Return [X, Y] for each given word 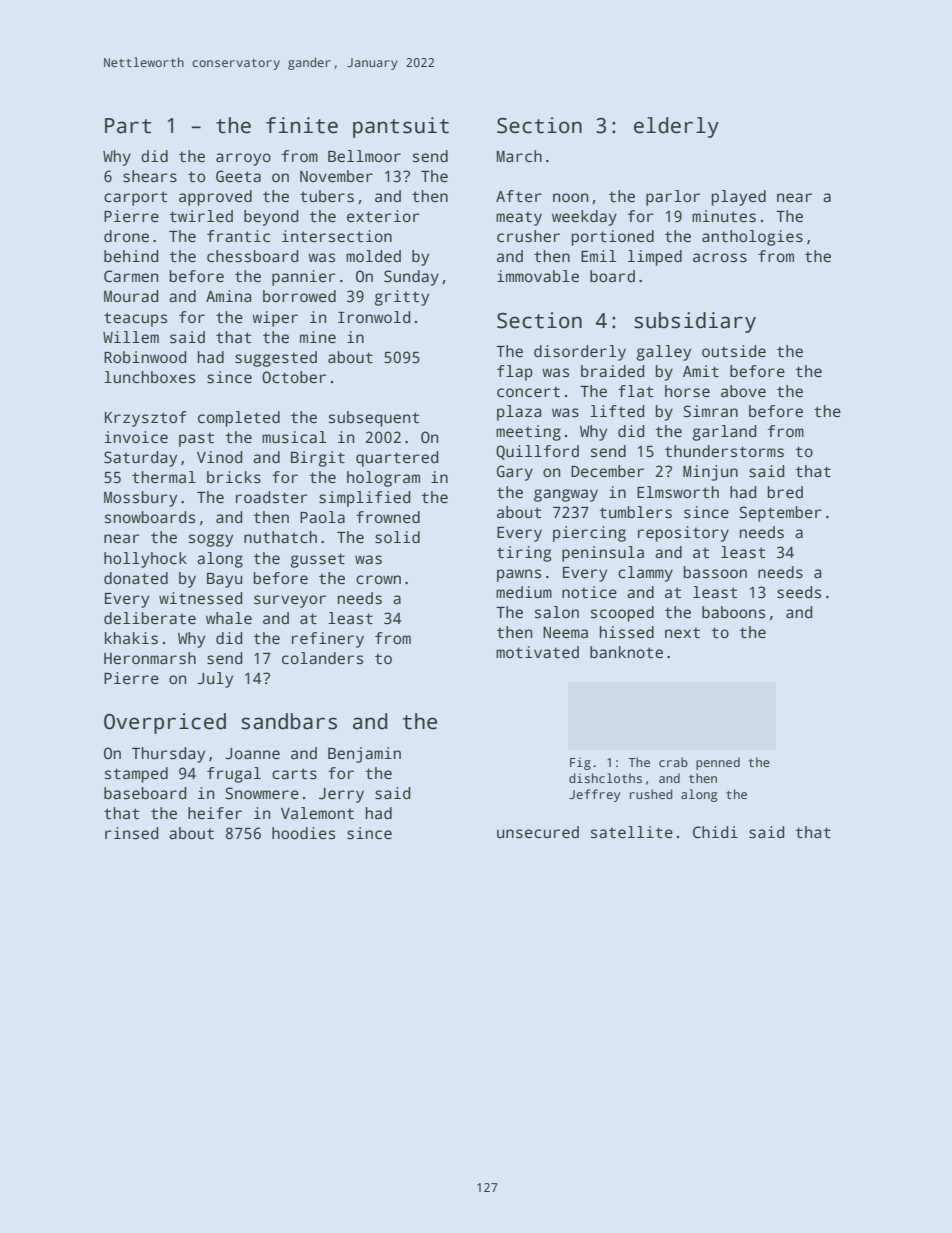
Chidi [715, 832]
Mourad [131, 296]
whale [229, 618]
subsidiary [695, 322]
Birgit [318, 459]
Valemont [317, 813]
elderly [676, 127]
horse [687, 391]
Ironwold [374, 317]
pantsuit [401, 127]
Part [128, 126]
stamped [136, 775]
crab [673, 762]
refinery [328, 640]
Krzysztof [146, 419]
